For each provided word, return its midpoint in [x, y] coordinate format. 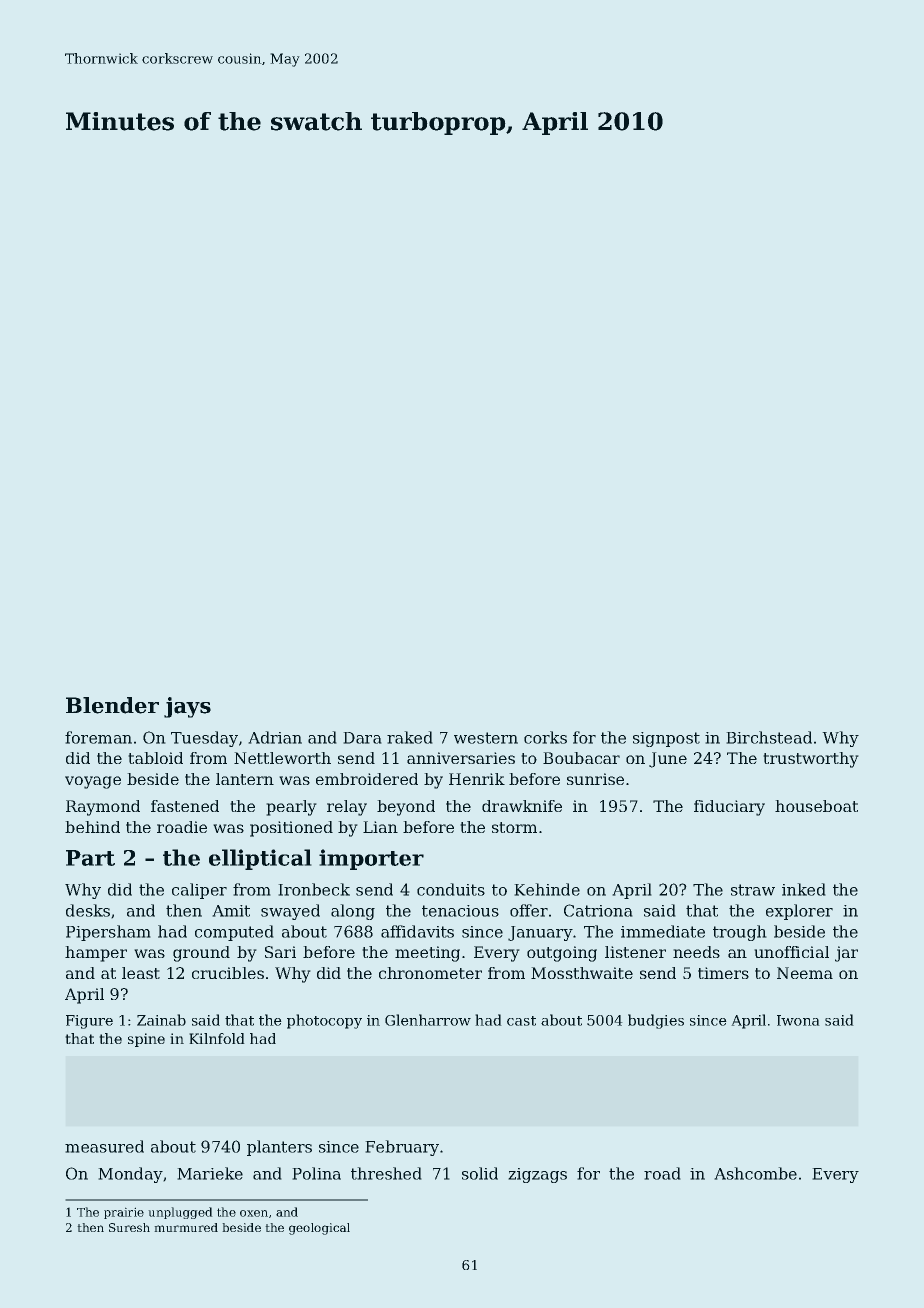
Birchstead [769, 737]
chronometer [430, 973]
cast [521, 1021]
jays [187, 707]
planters [279, 1148]
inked [804, 889]
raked [410, 737]
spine [146, 1040]
